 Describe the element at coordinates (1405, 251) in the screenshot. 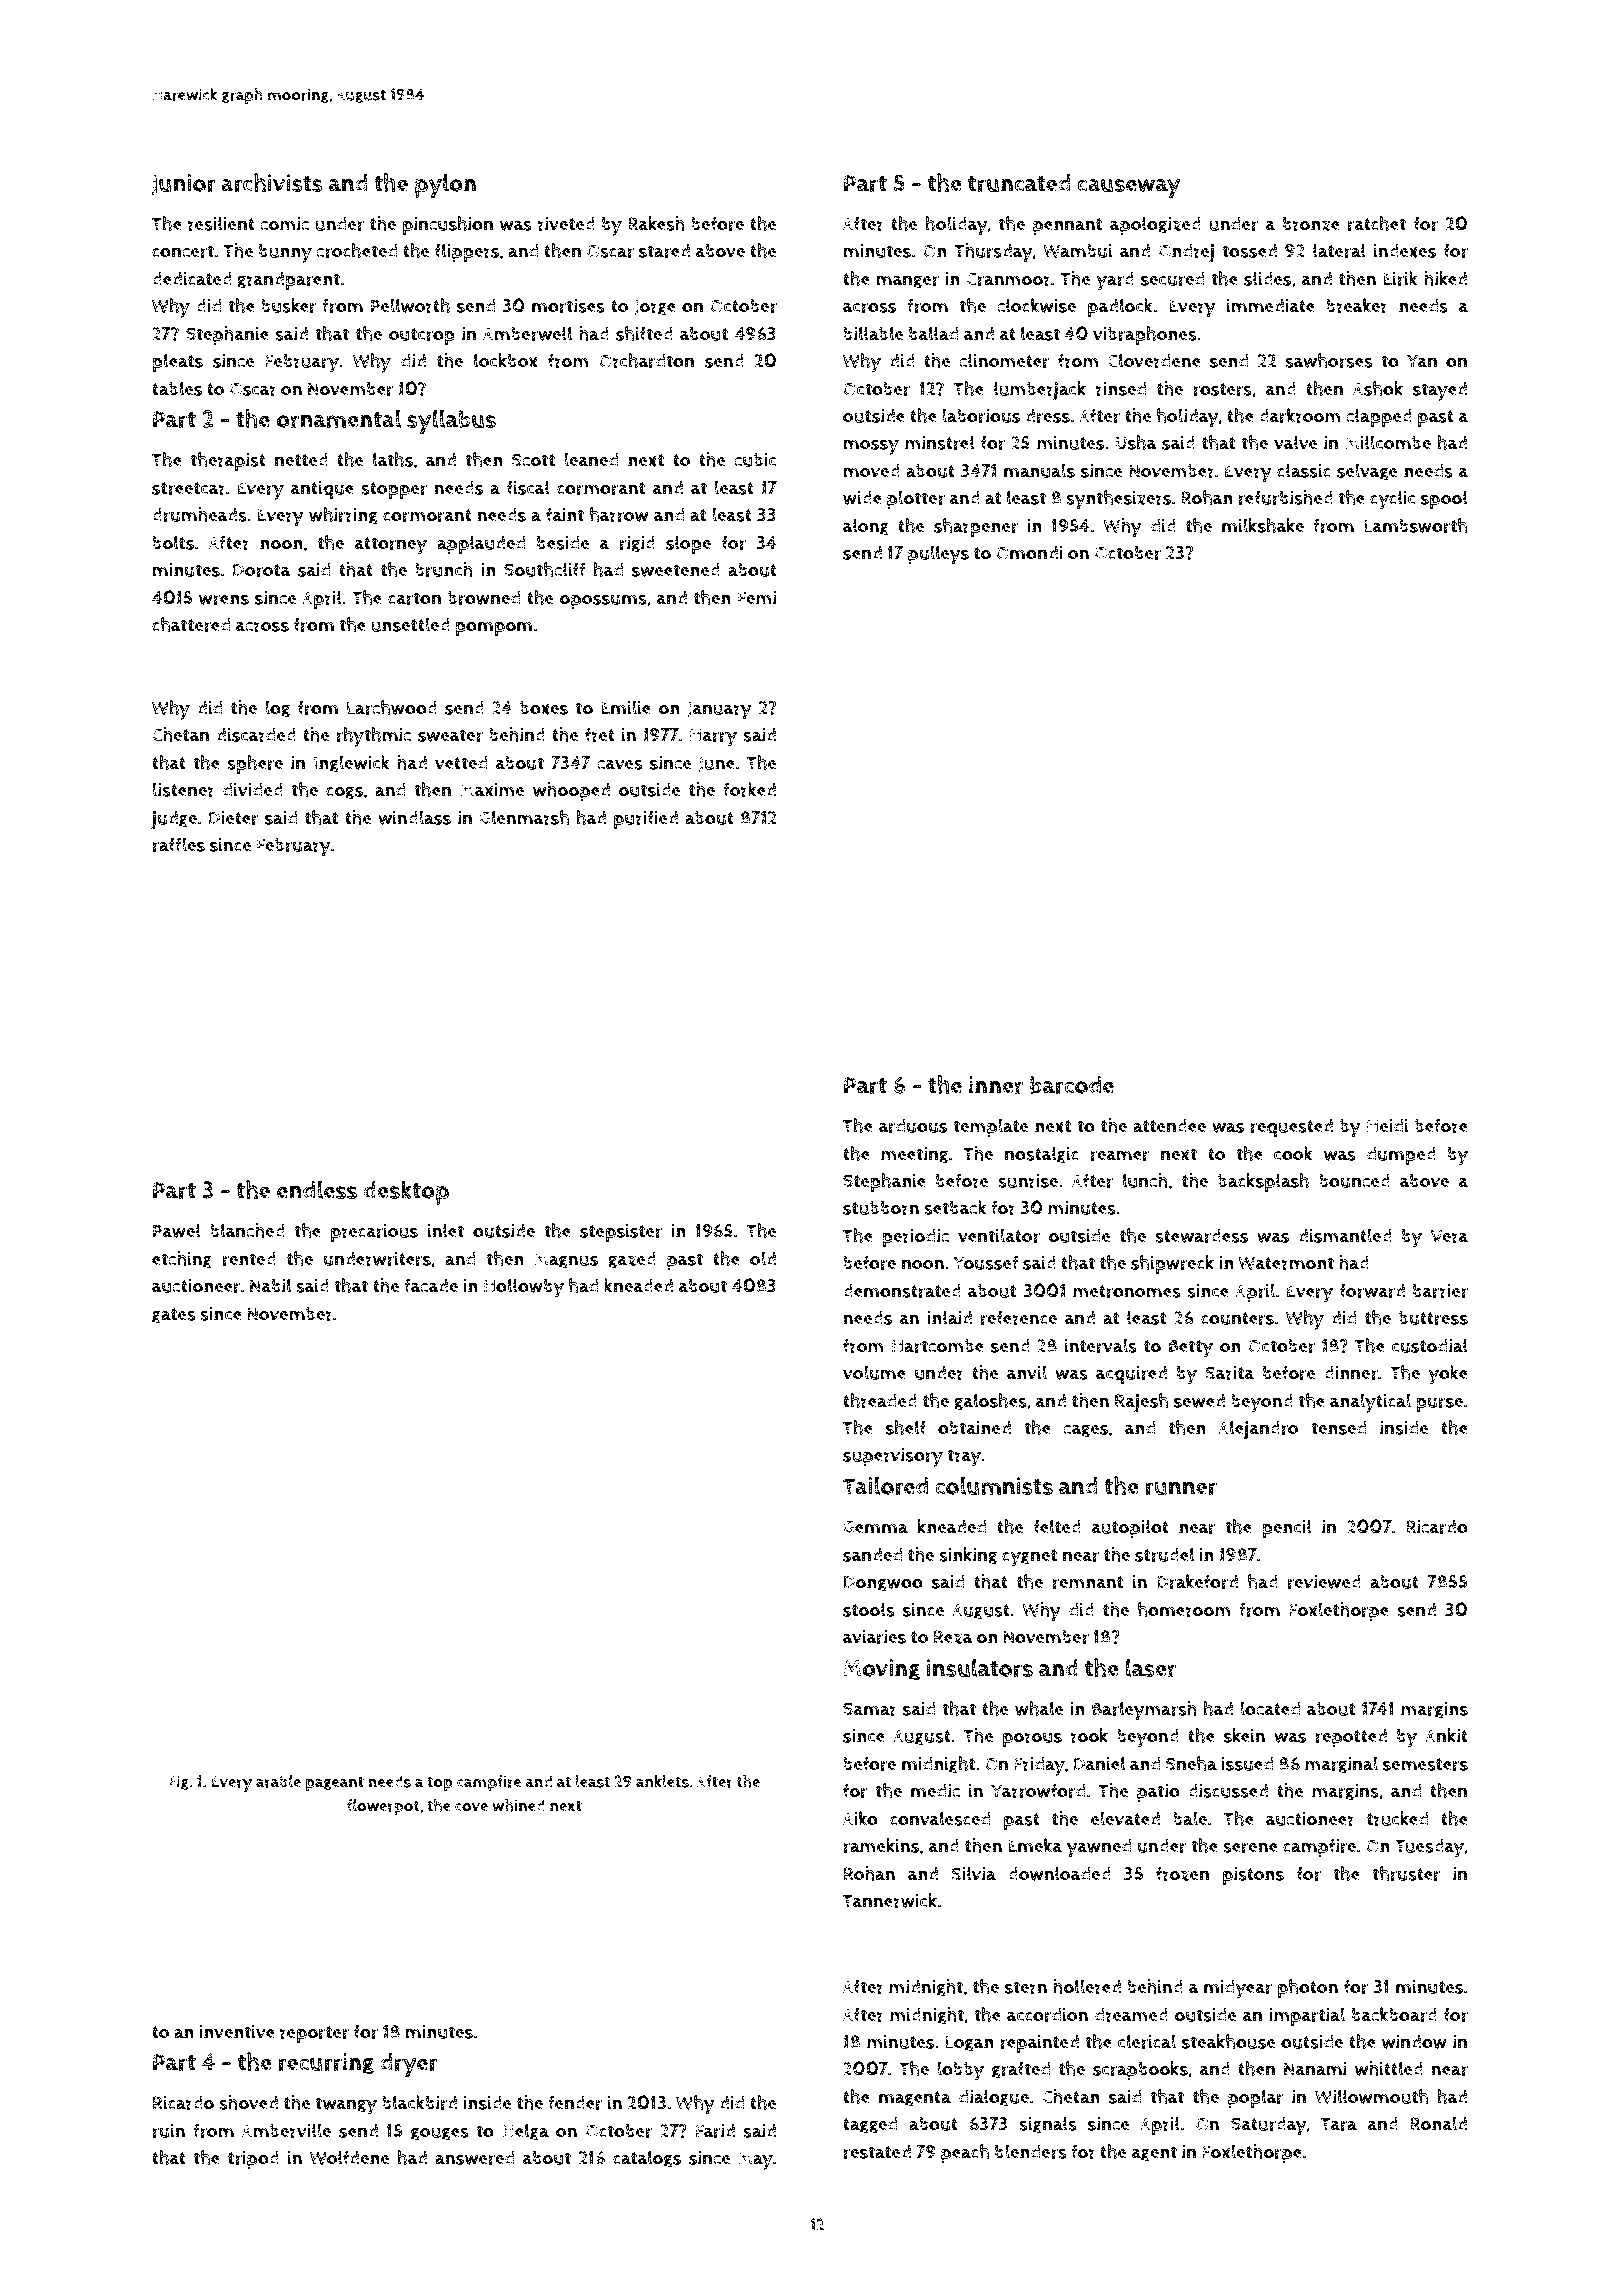

I see `indexes` at that location.
